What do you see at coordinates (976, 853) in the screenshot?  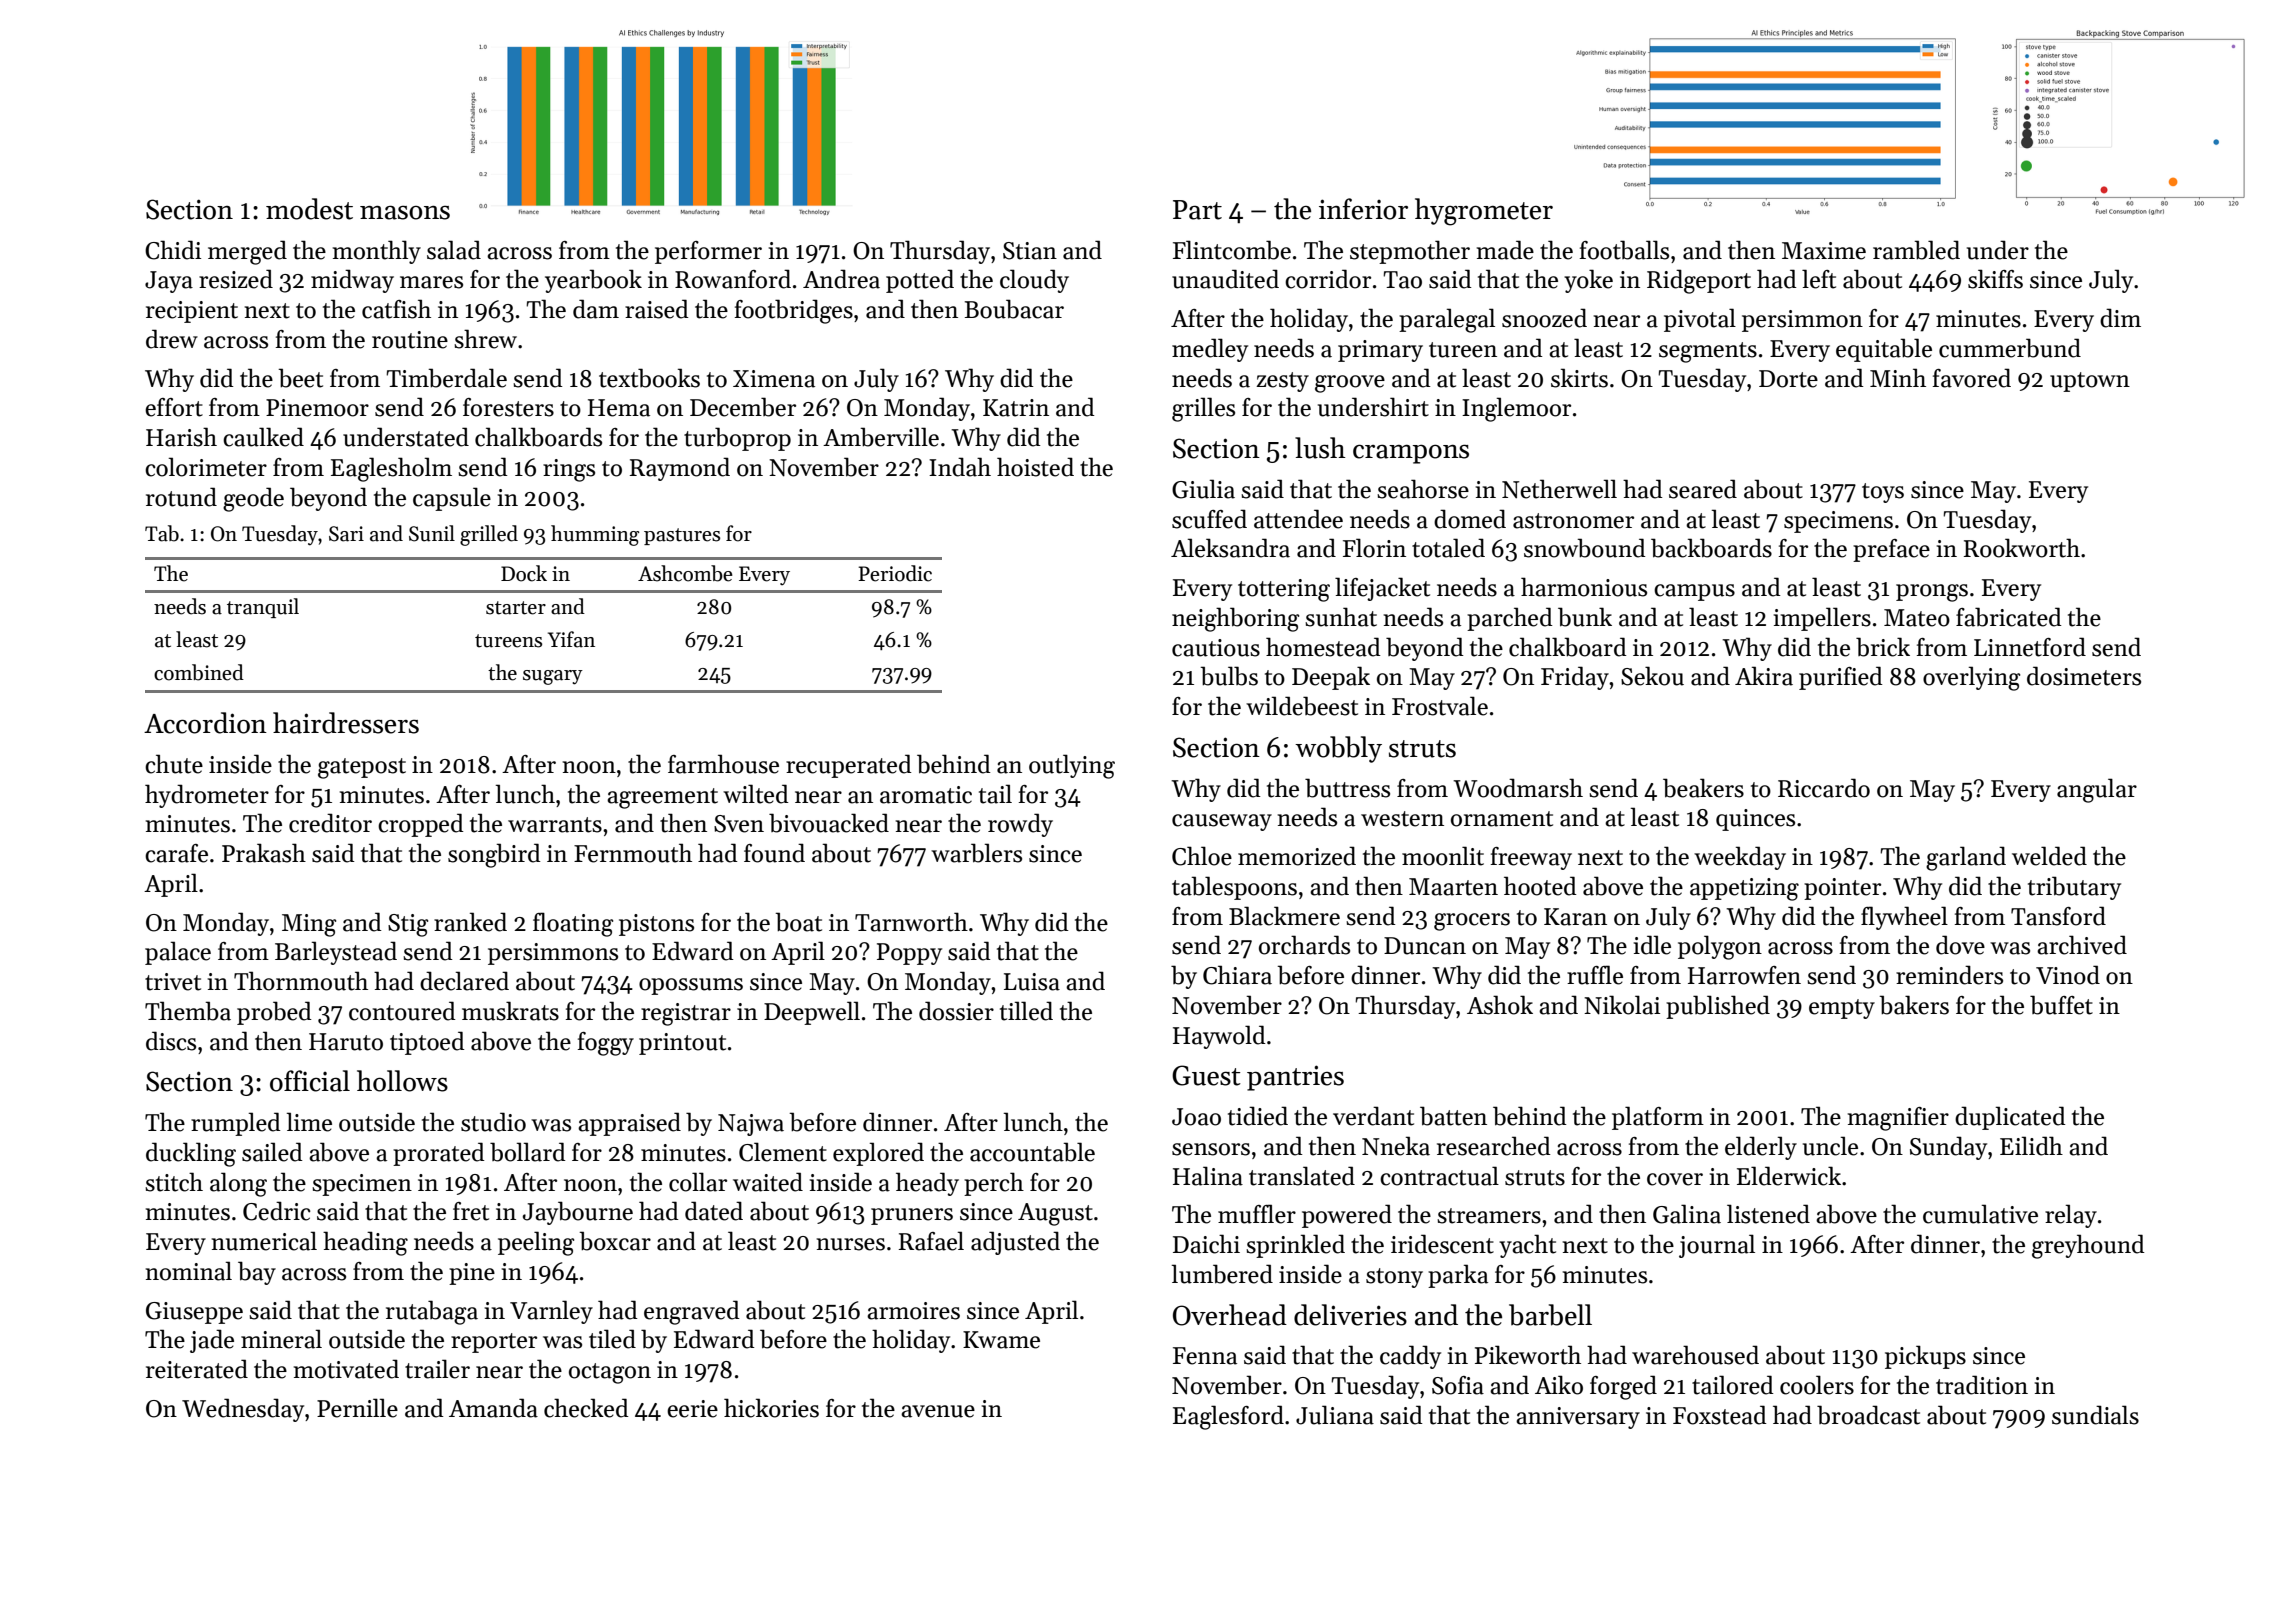 I see `warblers` at bounding box center [976, 853].
